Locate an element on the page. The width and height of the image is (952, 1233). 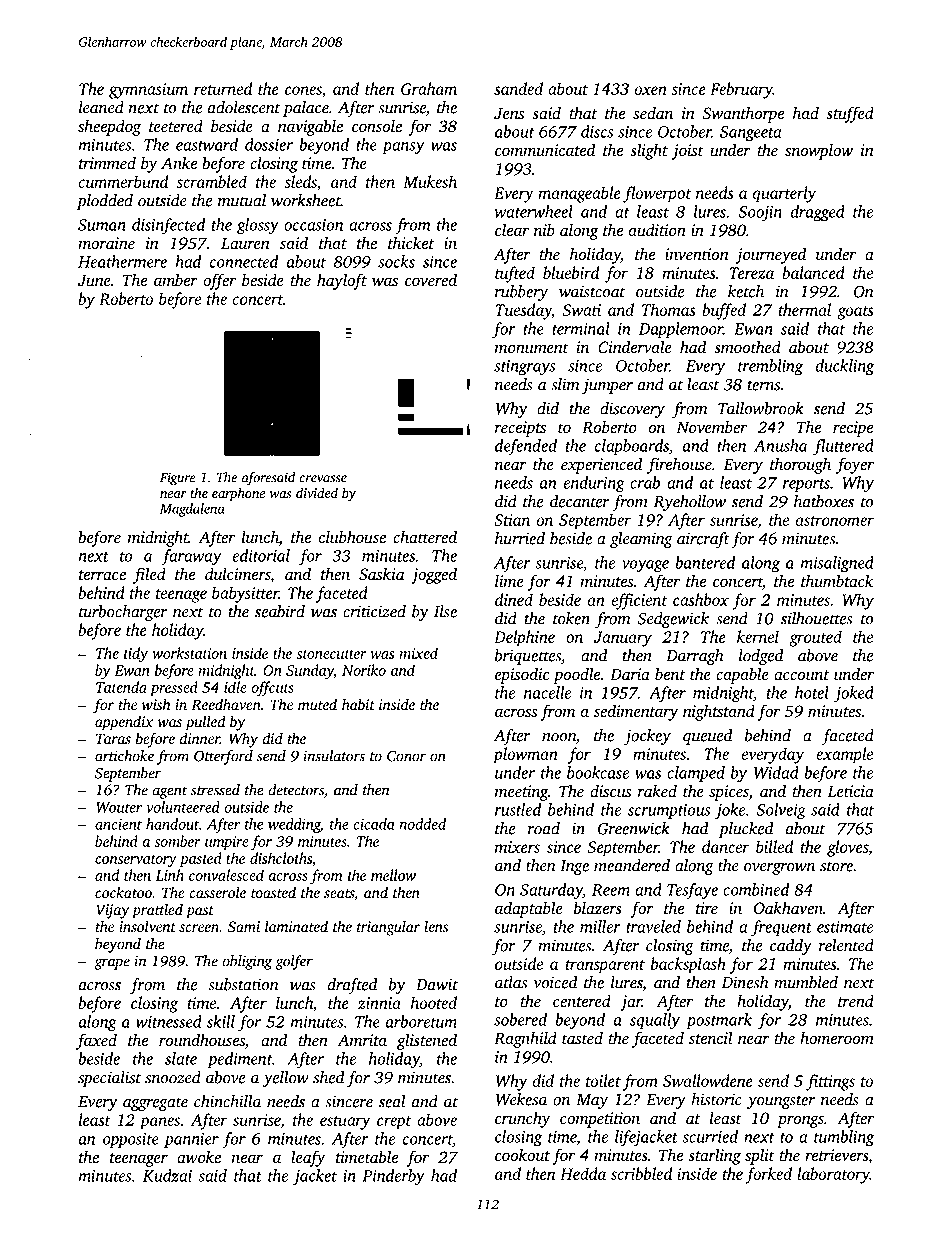
filed is located at coordinates (149, 575).
